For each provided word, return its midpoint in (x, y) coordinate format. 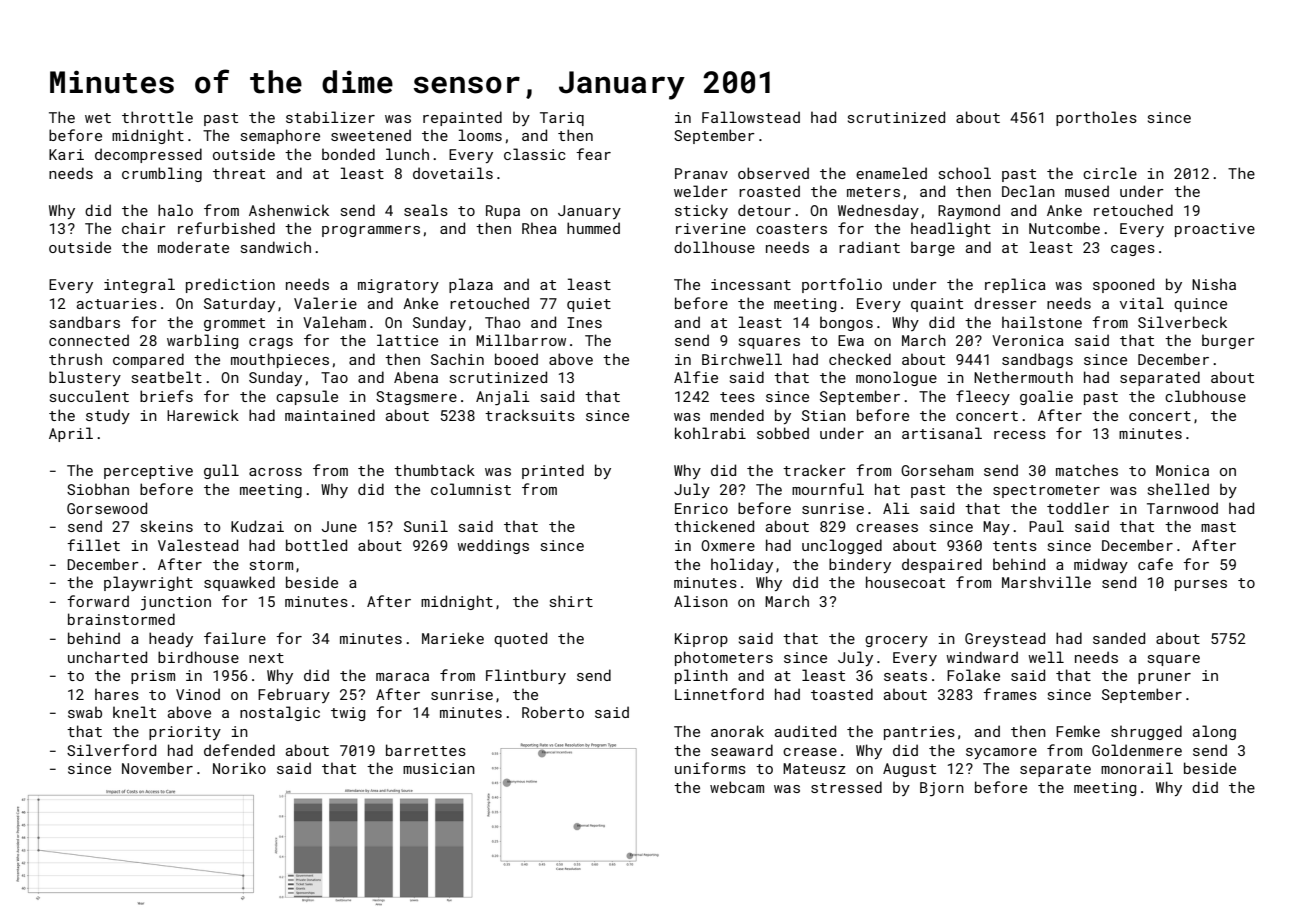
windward (982, 657)
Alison (701, 601)
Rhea (539, 228)
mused (1087, 191)
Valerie (325, 303)
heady (171, 639)
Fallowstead (751, 117)
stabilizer (330, 117)
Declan (1028, 191)
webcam (737, 787)
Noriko (239, 768)
